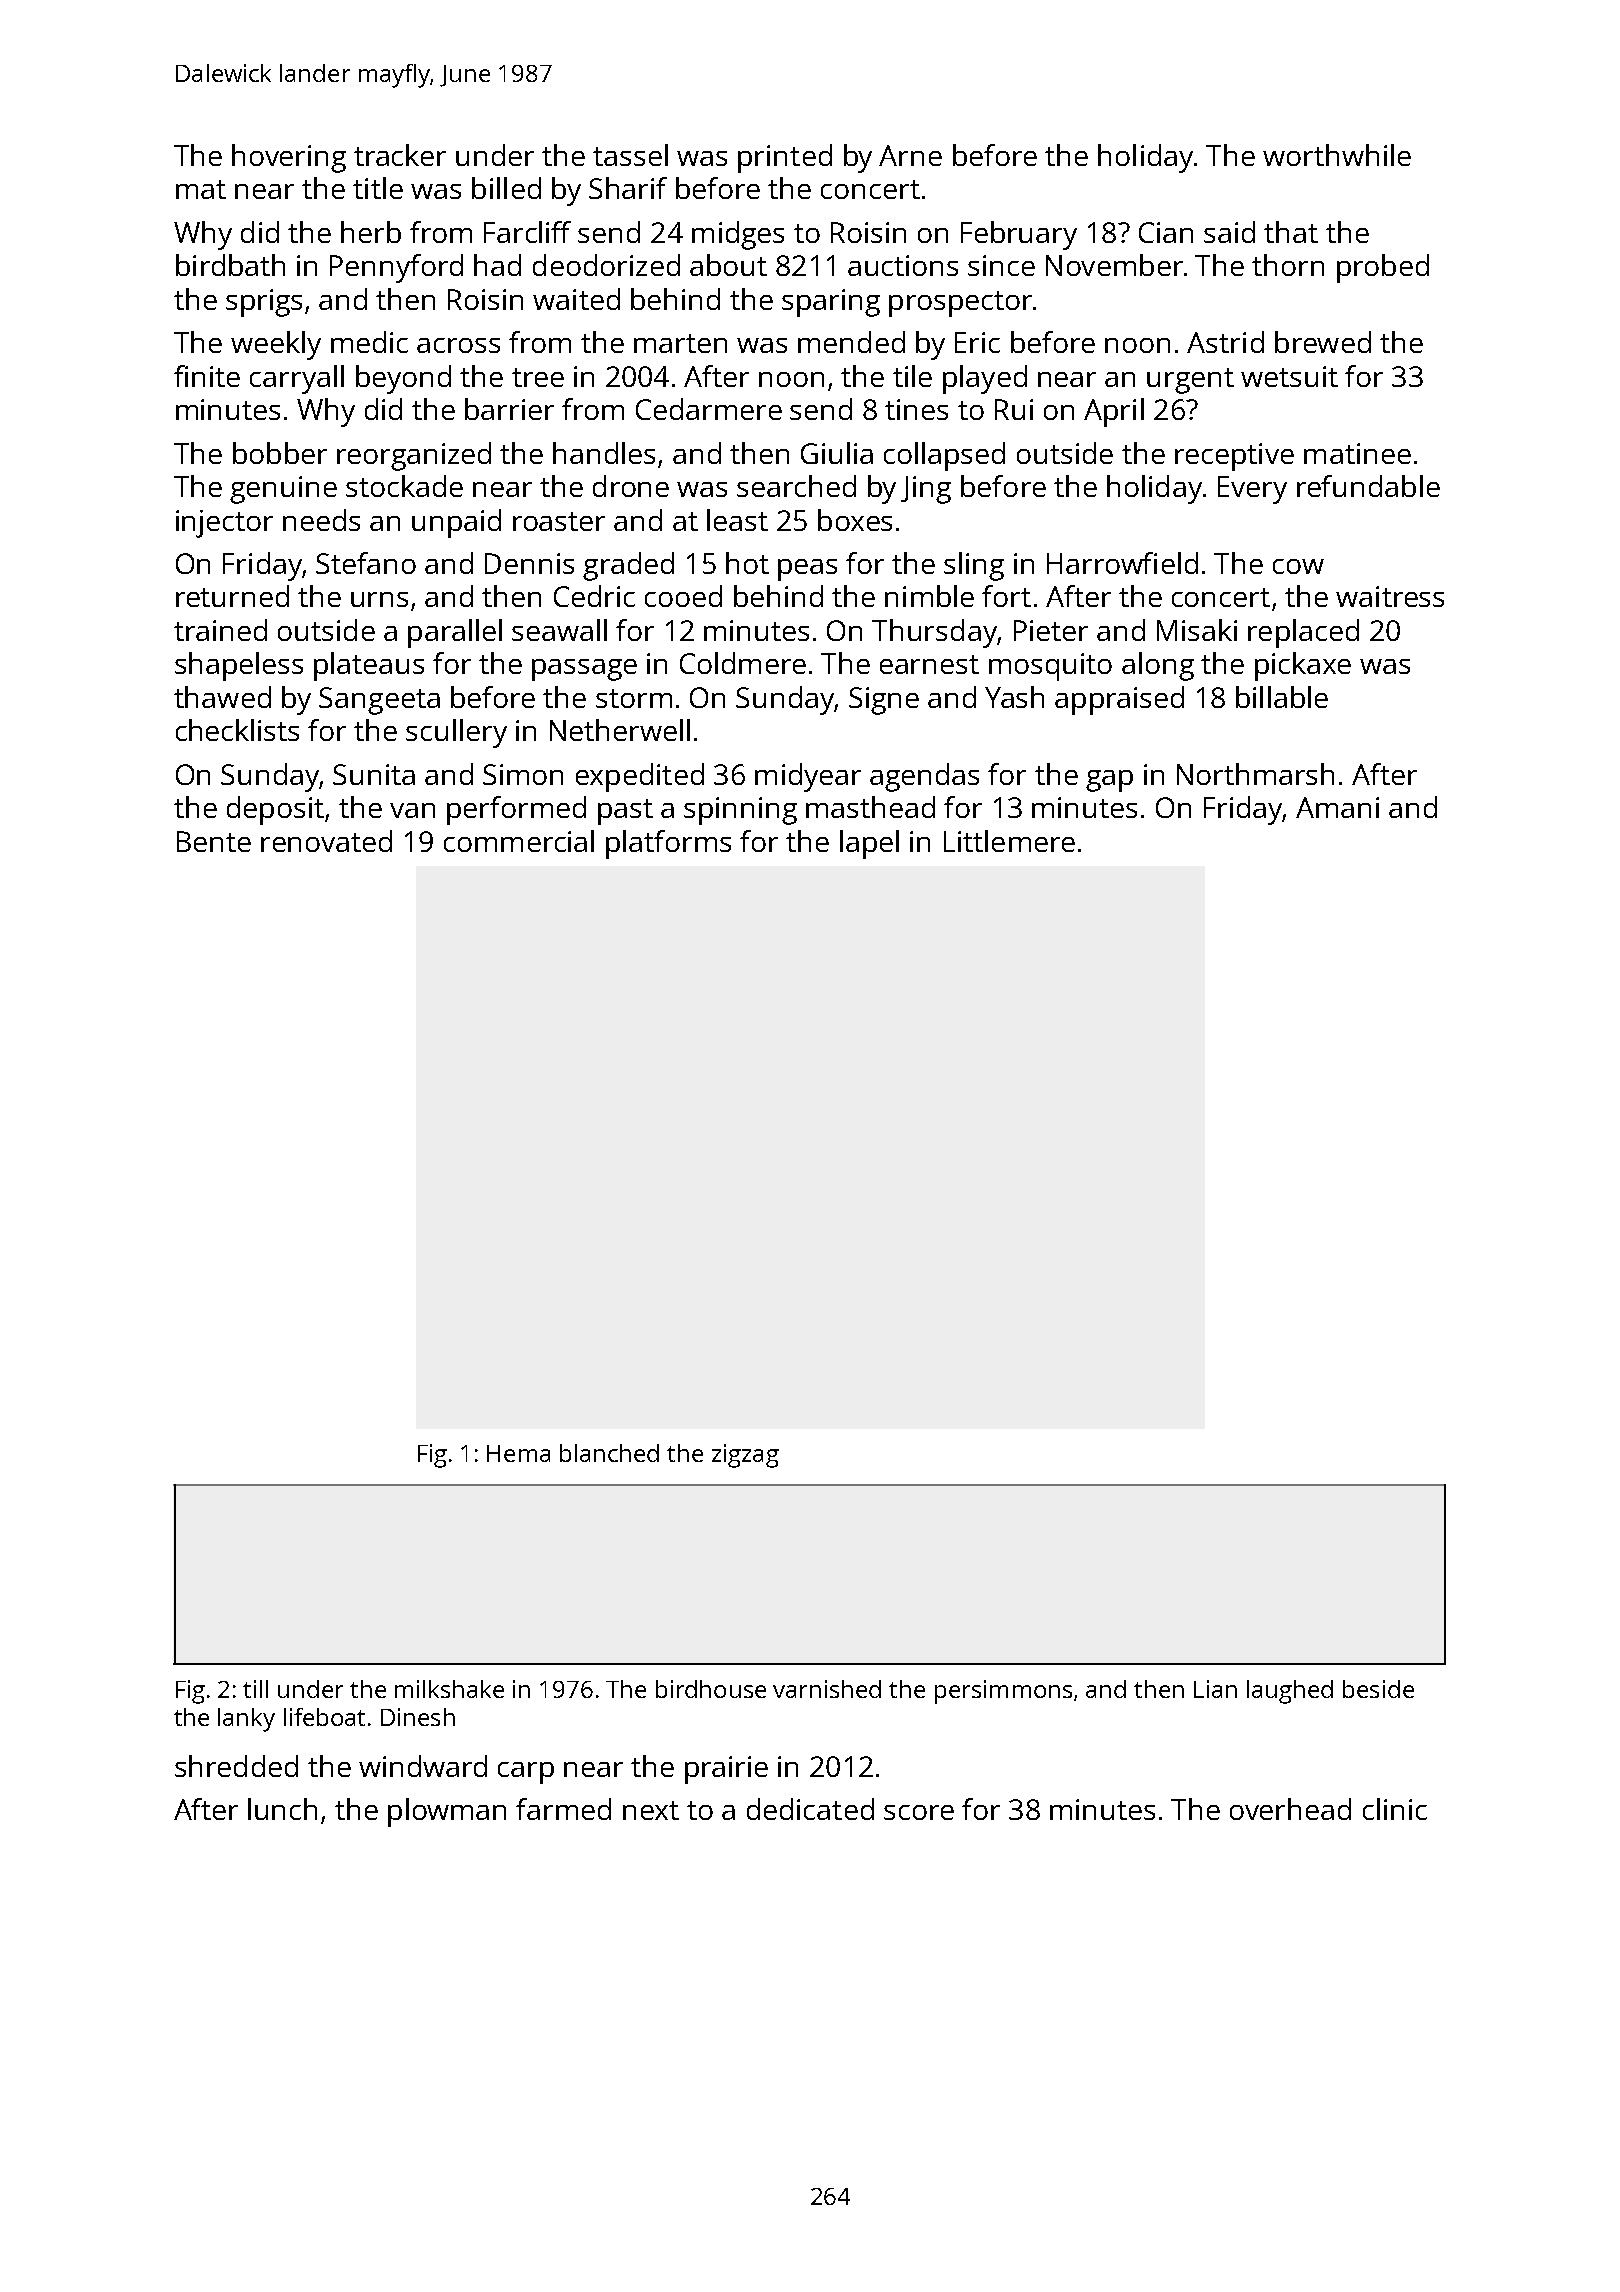  What do you see at coordinates (1003, 1692) in the screenshot?
I see `persimmons` at bounding box center [1003, 1692].
